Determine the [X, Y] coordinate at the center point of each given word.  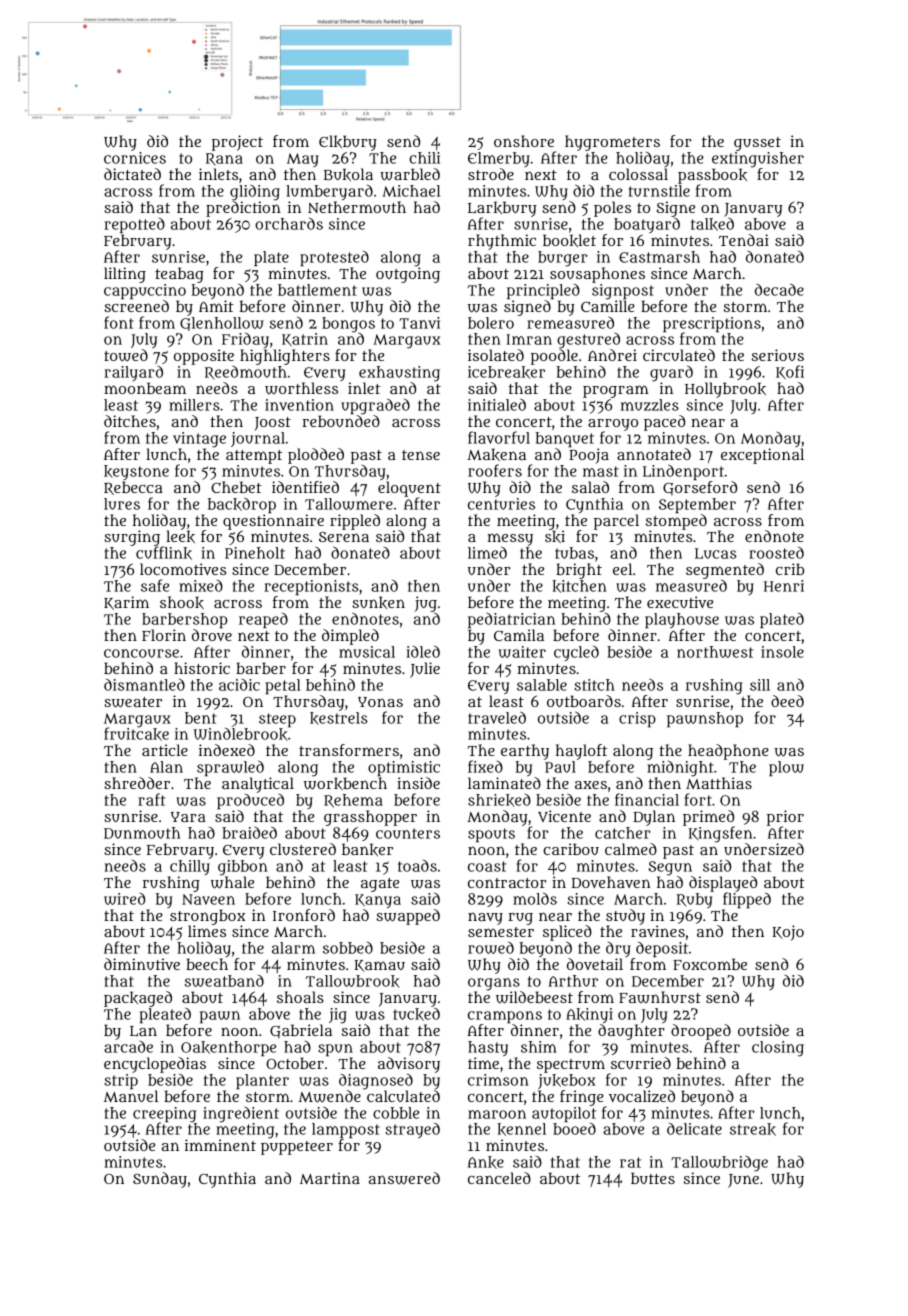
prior [785, 818]
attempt [254, 457]
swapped [408, 917]
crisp [637, 719]
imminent [220, 1145]
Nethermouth [357, 207]
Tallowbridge [719, 1163]
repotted [134, 225]
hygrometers [612, 143]
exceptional [762, 456]
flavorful [499, 437]
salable [542, 685]
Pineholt [255, 553]
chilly [190, 867]
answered [404, 1178]
